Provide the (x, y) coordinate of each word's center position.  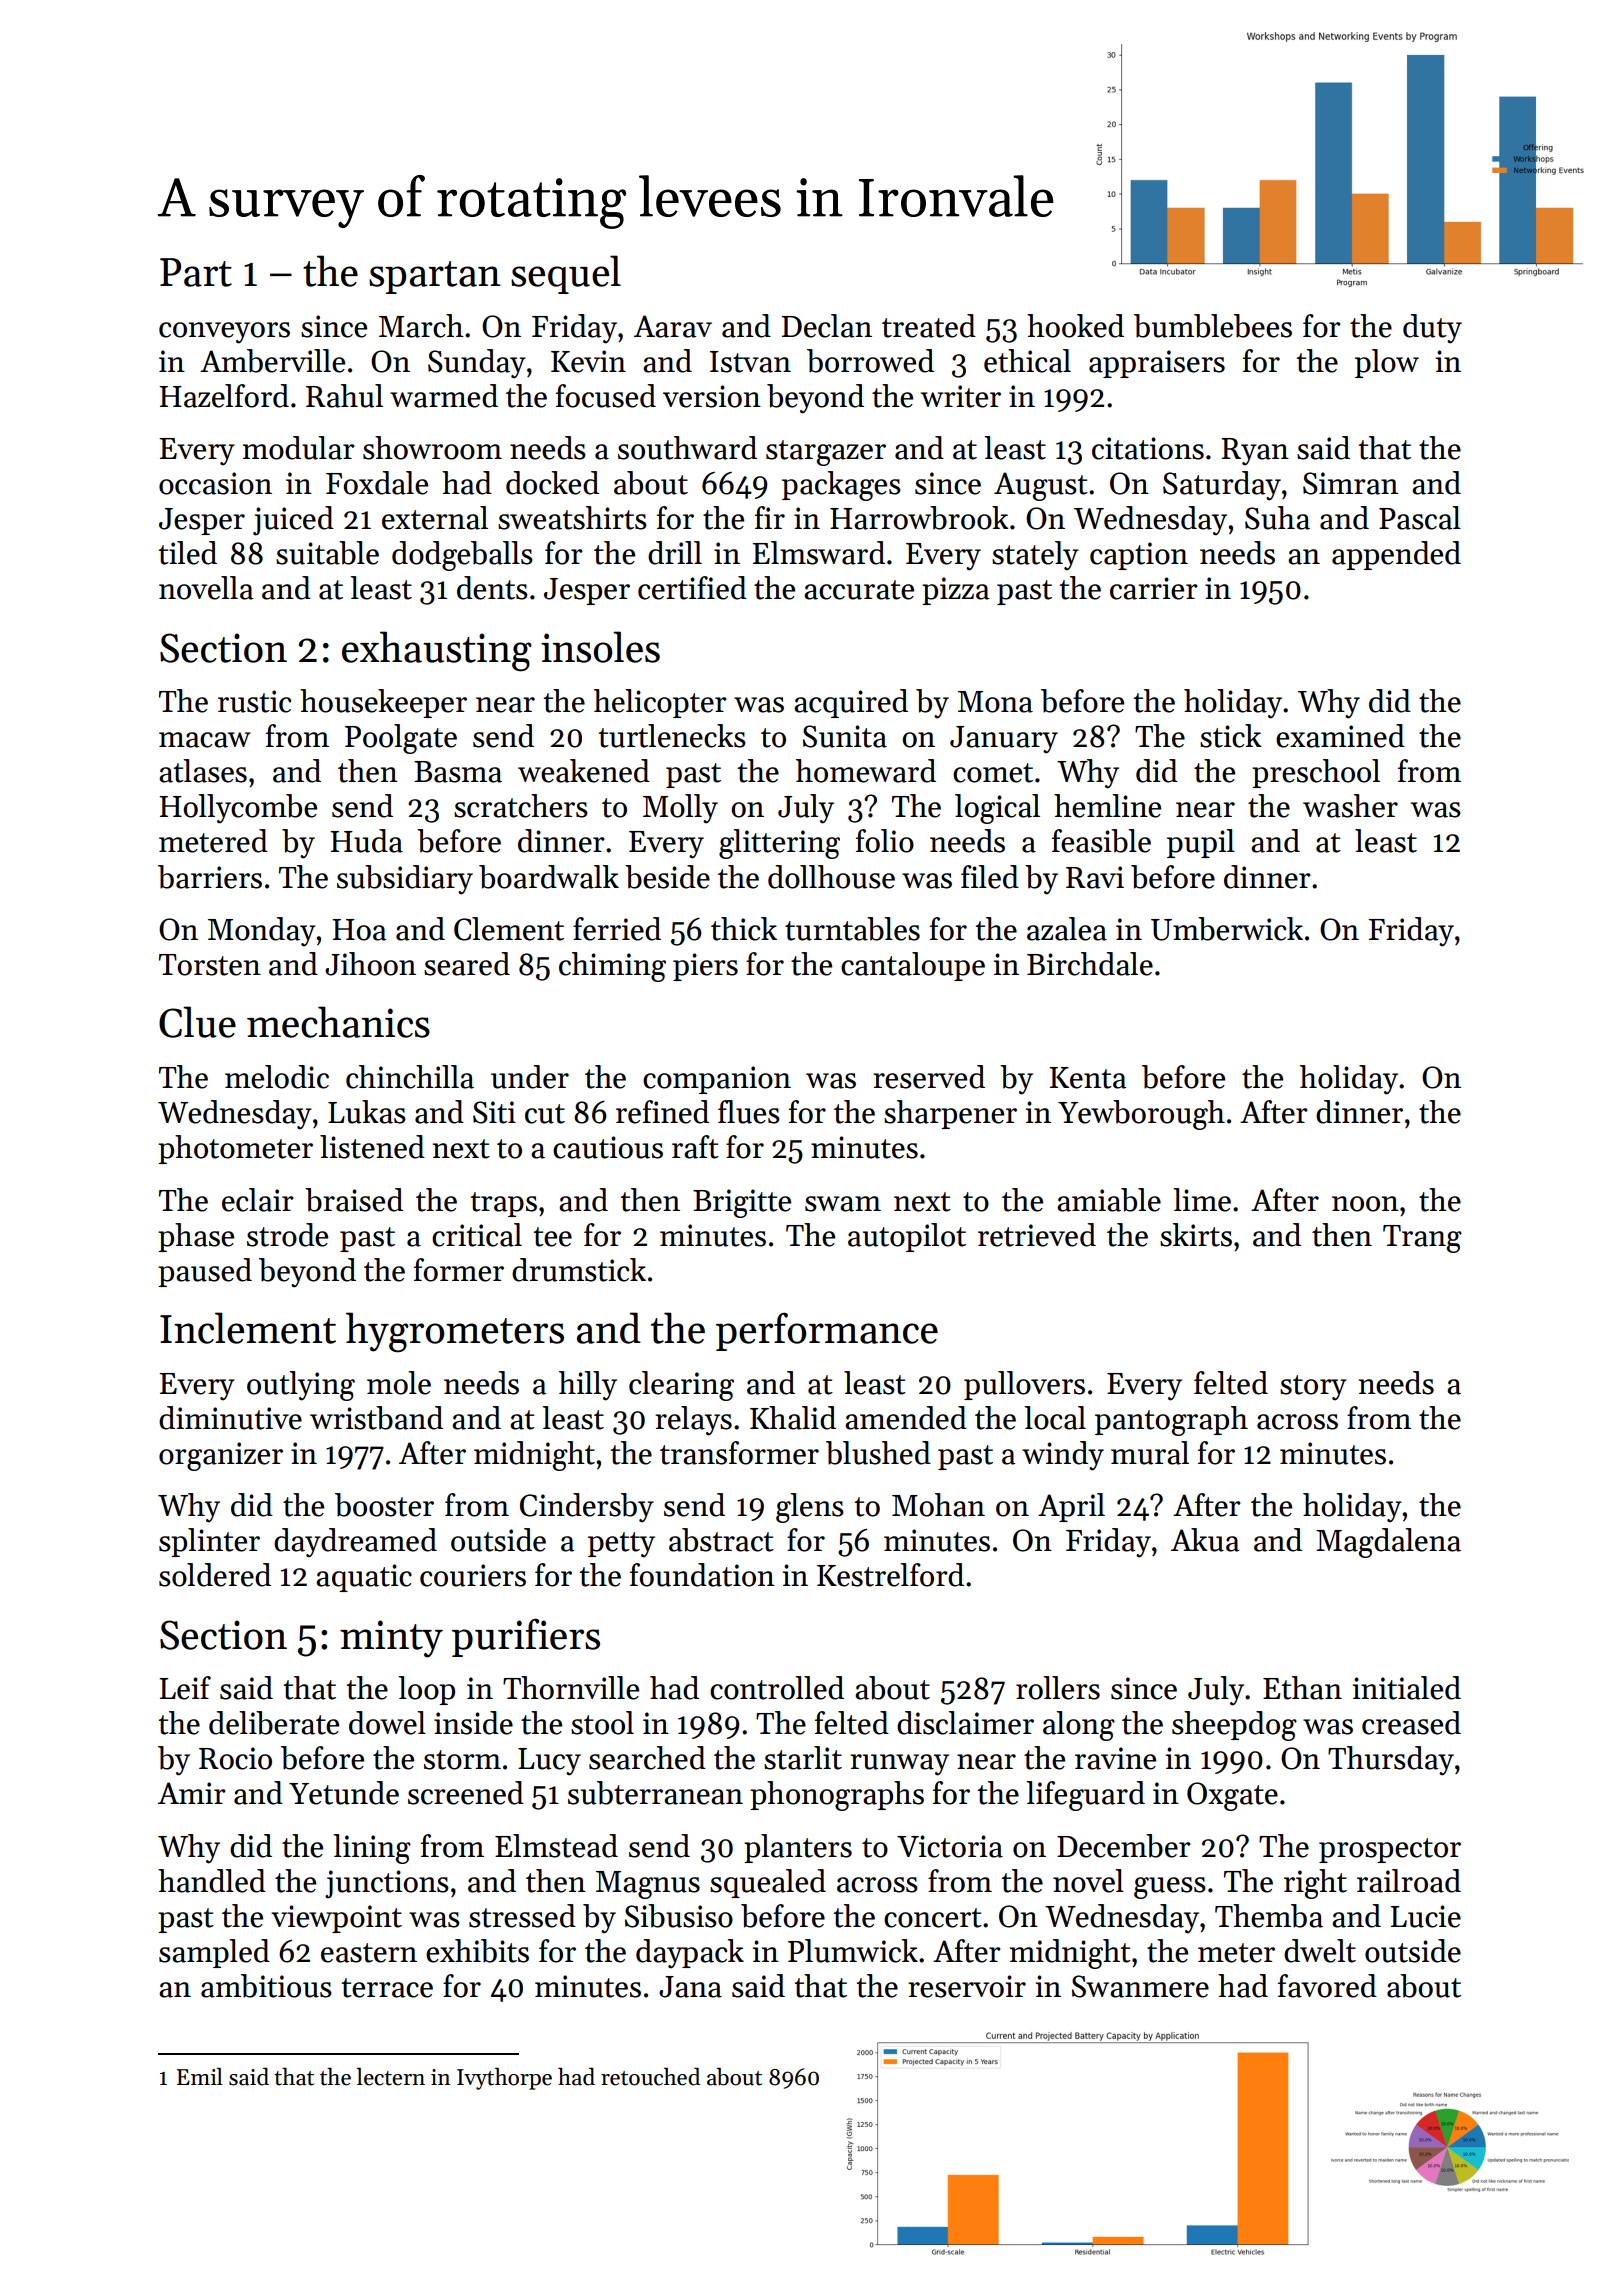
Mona (995, 702)
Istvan (750, 362)
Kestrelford (890, 1575)
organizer (221, 1456)
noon (1365, 1204)
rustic (254, 701)
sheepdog (1234, 1726)
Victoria (950, 1846)
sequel (566, 274)
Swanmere (1140, 1986)
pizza (955, 591)
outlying (301, 1386)
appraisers (1157, 364)
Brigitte (742, 1203)
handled (212, 1881)
